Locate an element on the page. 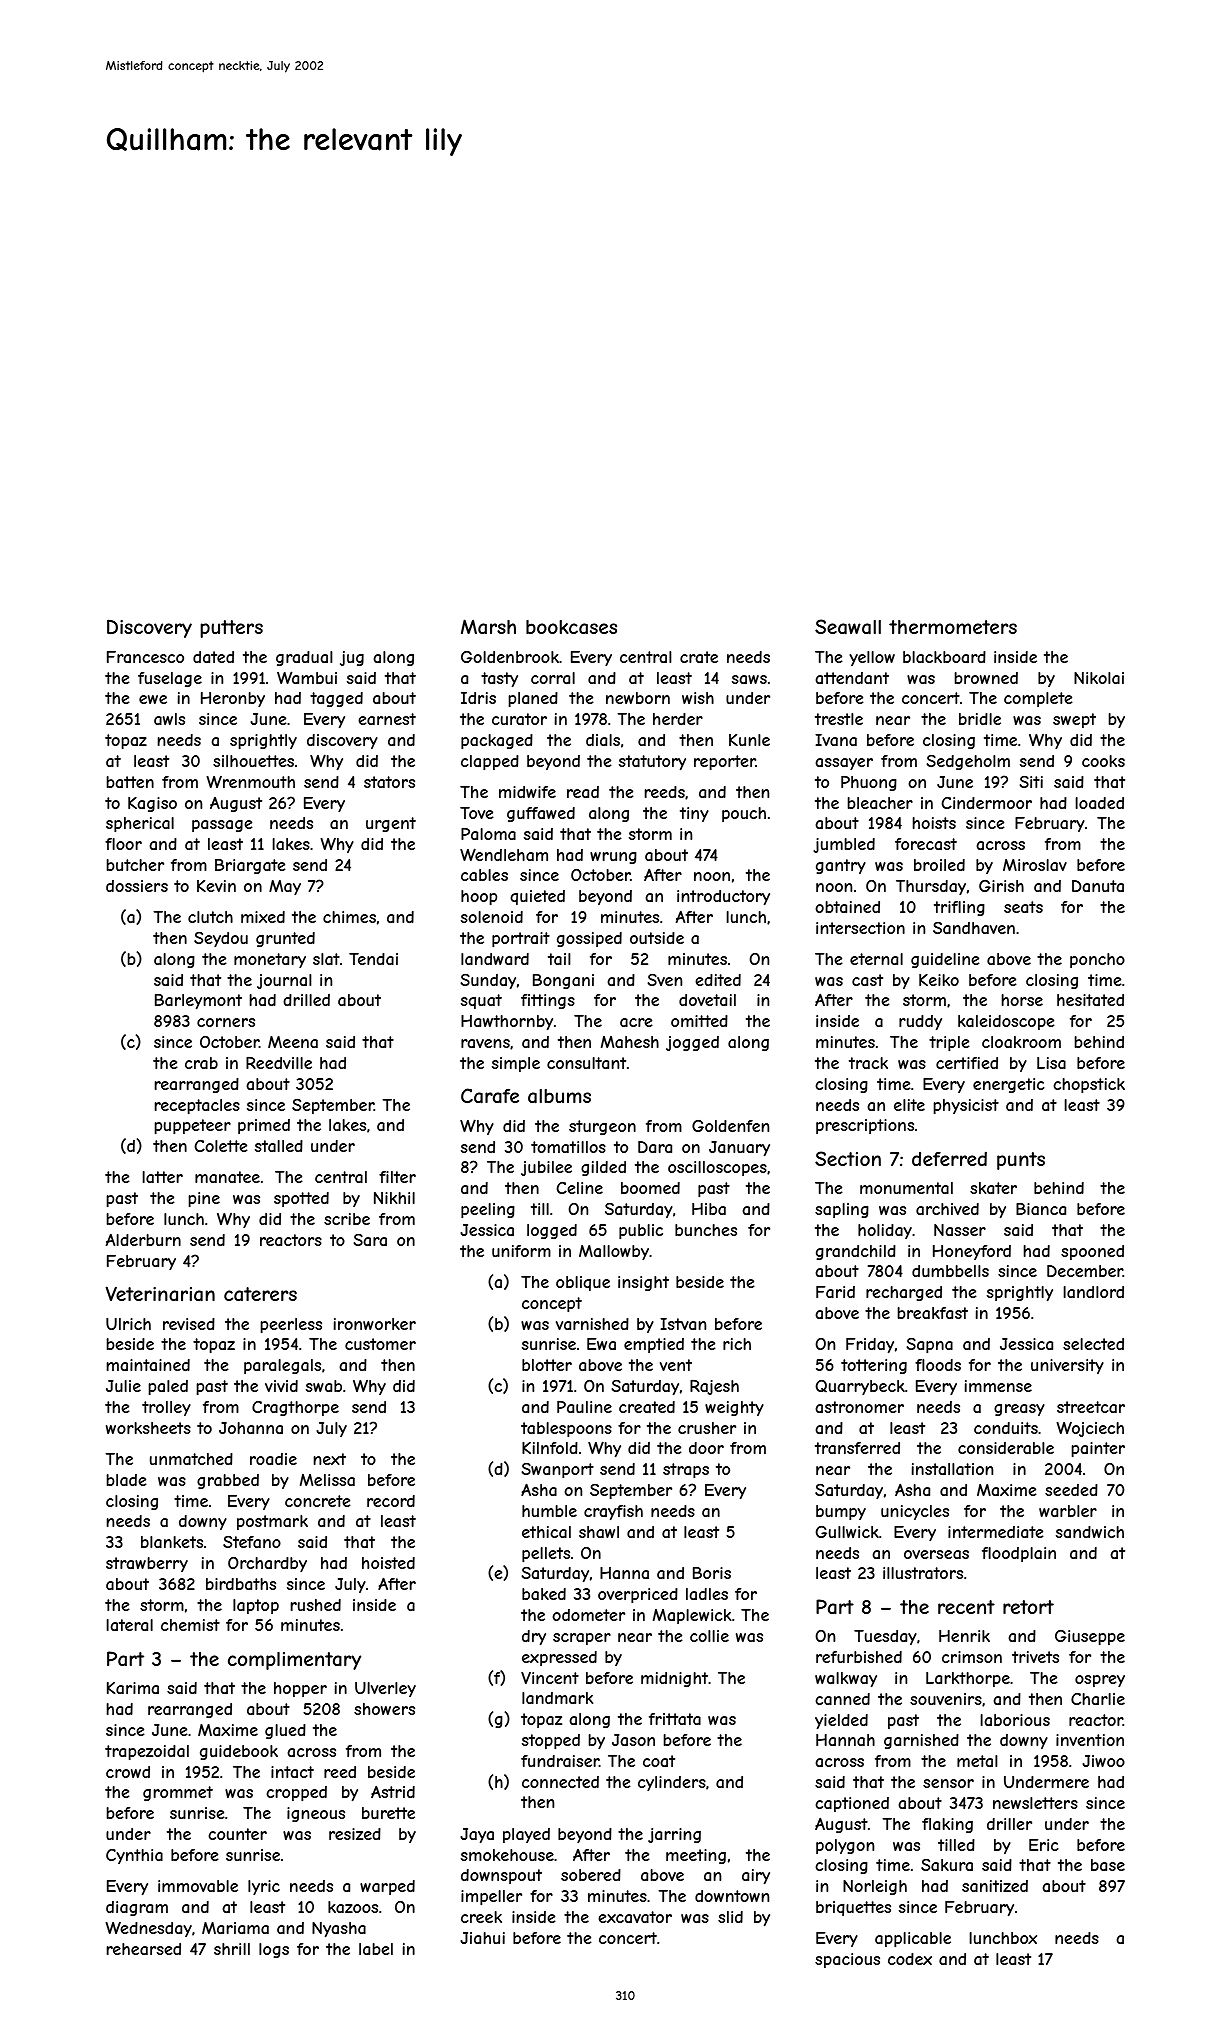 The height and width of the page is (2028, 1231). Carafe is located at coordinates (490, 1096).
